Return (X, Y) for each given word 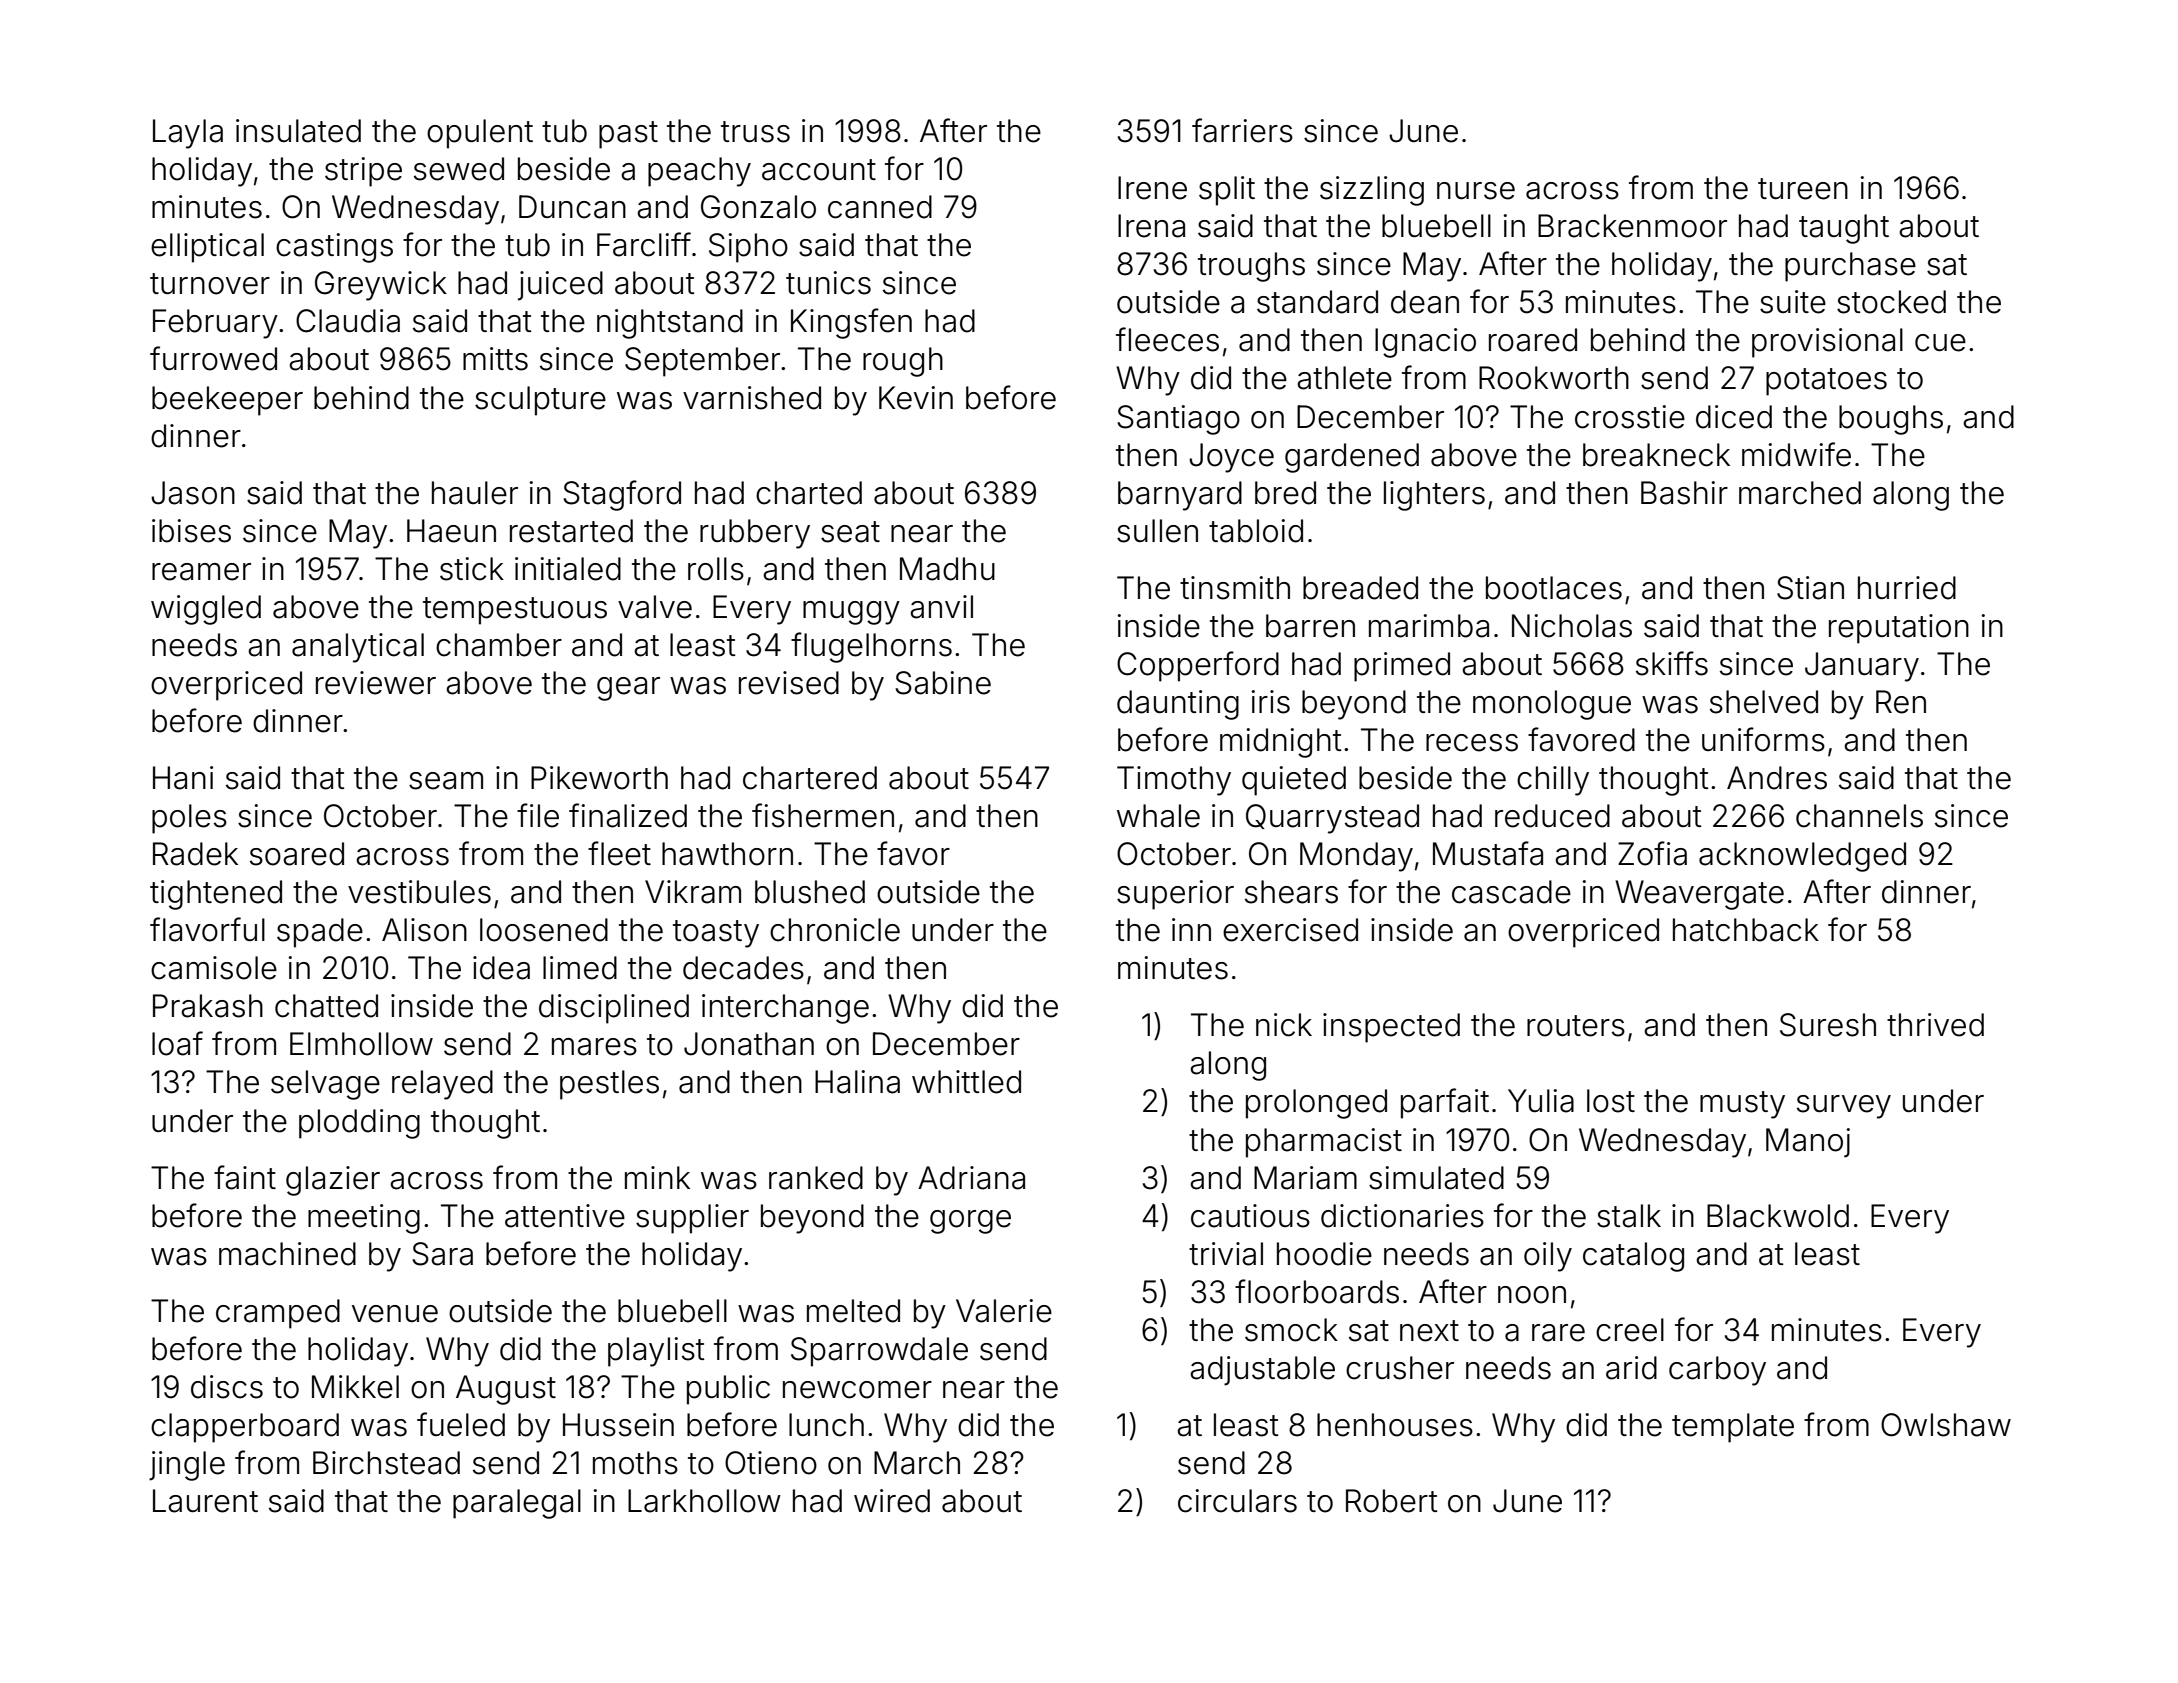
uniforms (1763, 739)
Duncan (572, 207)
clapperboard (245, 1428)
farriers (1242, 130)
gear (628, 689)
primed (1402, 667)
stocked (1891, 302)
